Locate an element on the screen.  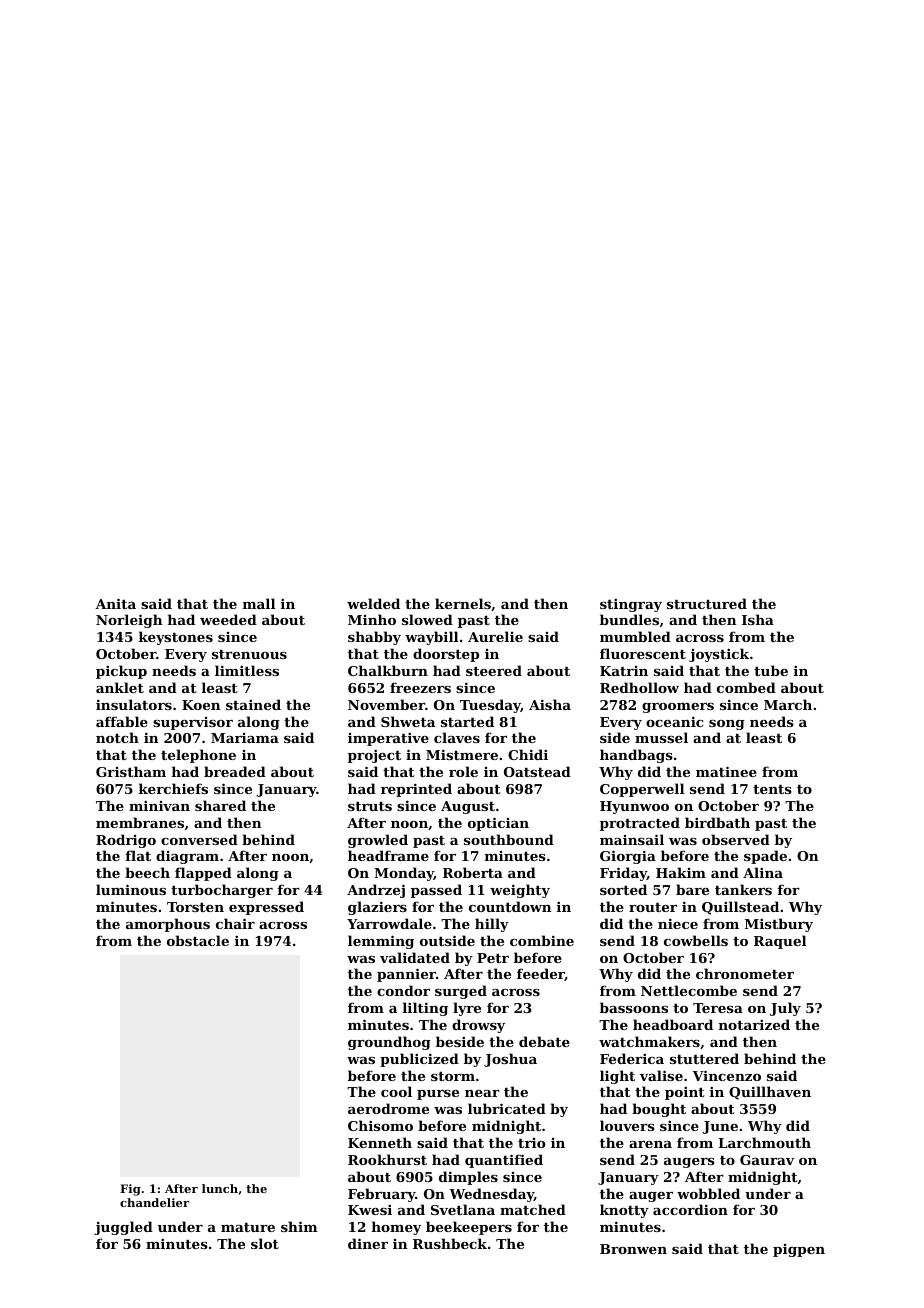
luminous is located at coordinates (131, 889).
